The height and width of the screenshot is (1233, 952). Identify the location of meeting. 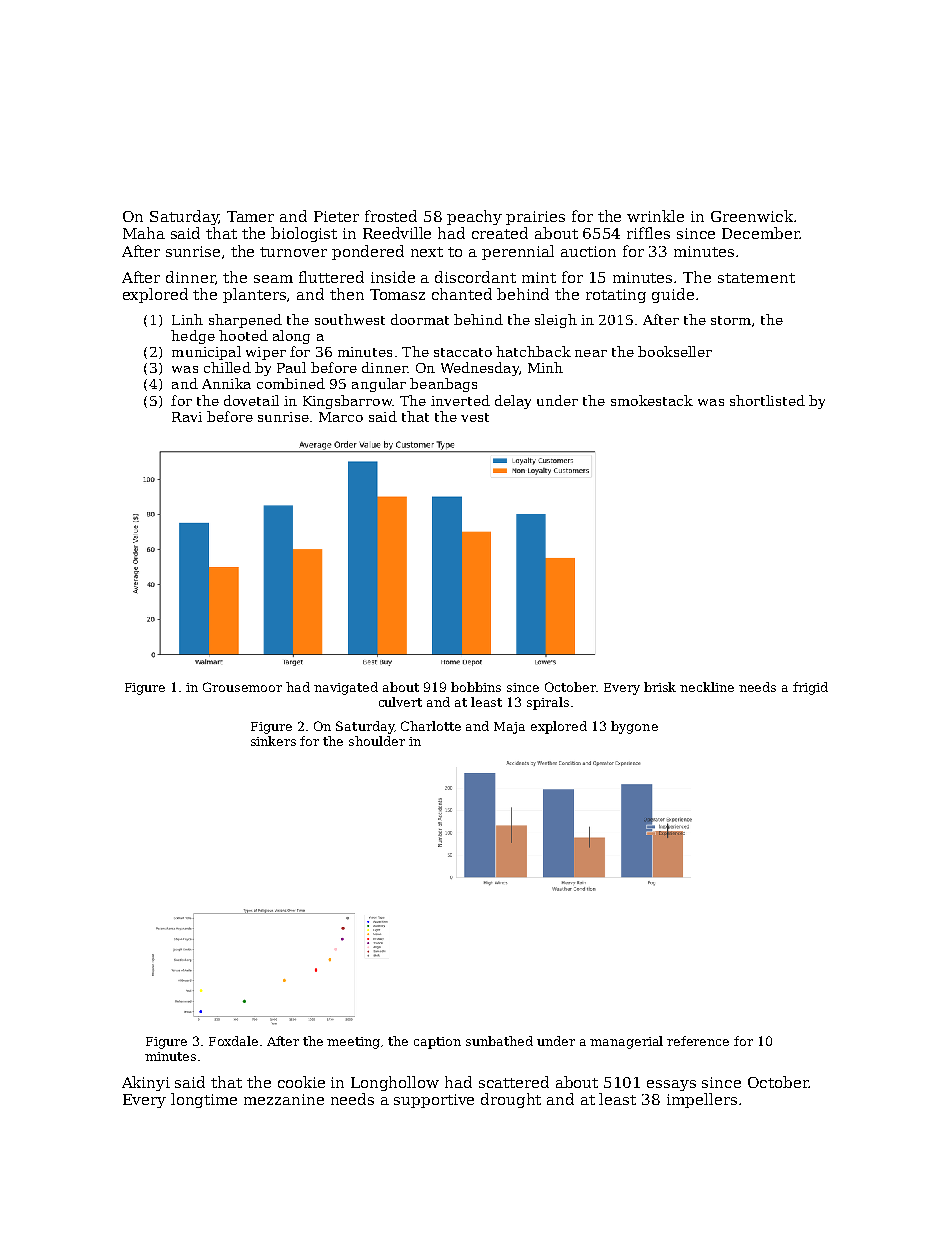
(353, 1043).
